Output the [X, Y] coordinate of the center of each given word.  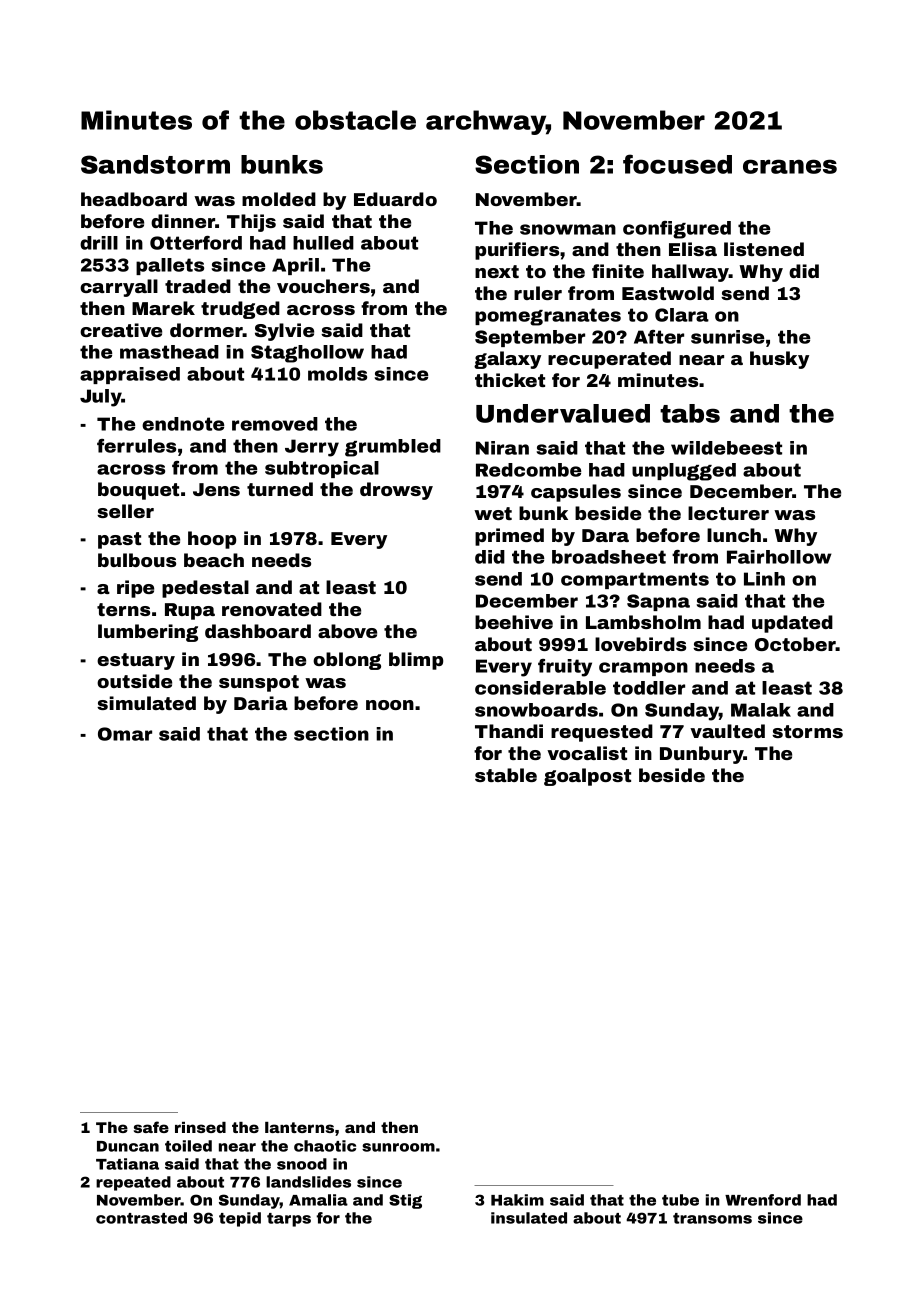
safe [151, 1127]
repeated [133, 1183]
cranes [790, 166]
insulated [529, 1218]
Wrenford [763, 1200]
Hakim [517, 1200]
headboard [134, 199]
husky [779, 360]
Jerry [312, 448]
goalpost [587, 777]
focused [677, 164]
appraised [130, 375]
